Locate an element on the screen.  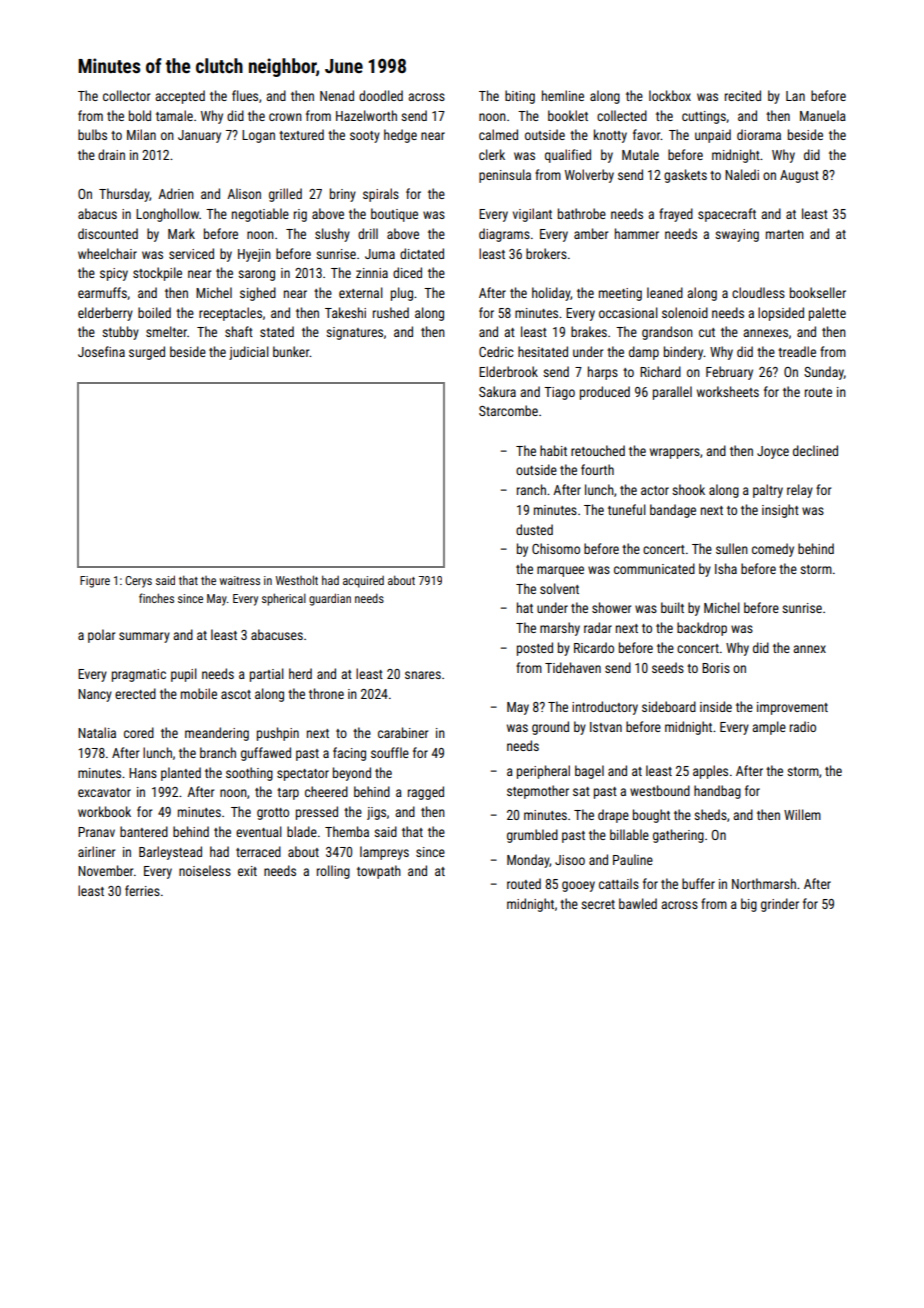
biting is located at coordinates (520, 97).
